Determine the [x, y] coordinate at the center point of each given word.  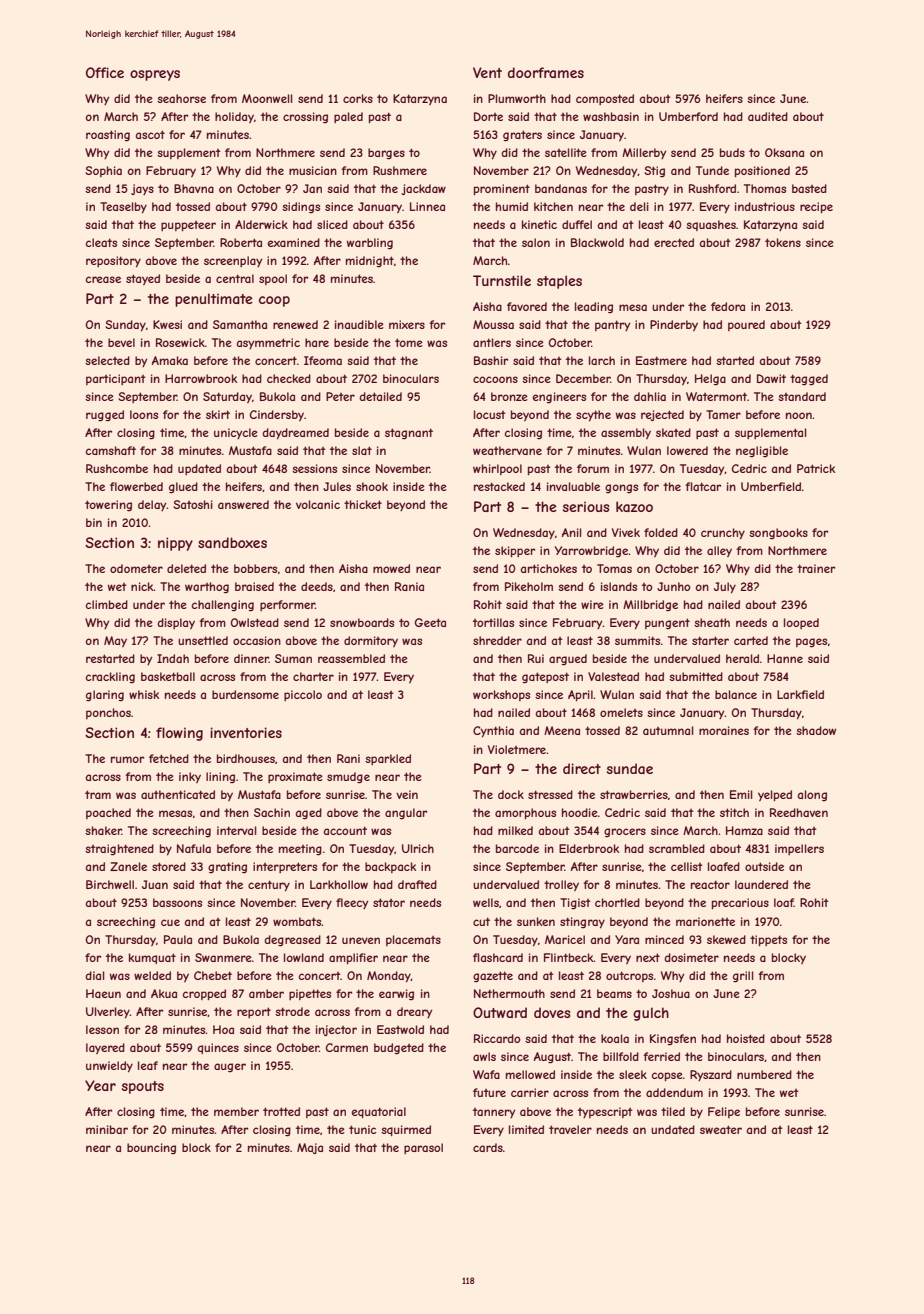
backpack [390, 867]
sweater [721, 1129]
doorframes [546, 72]
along [812, 795]
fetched [169, 758]
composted [605, 99]
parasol [423, 1148]
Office [105, 72]
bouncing [151, 1148]
